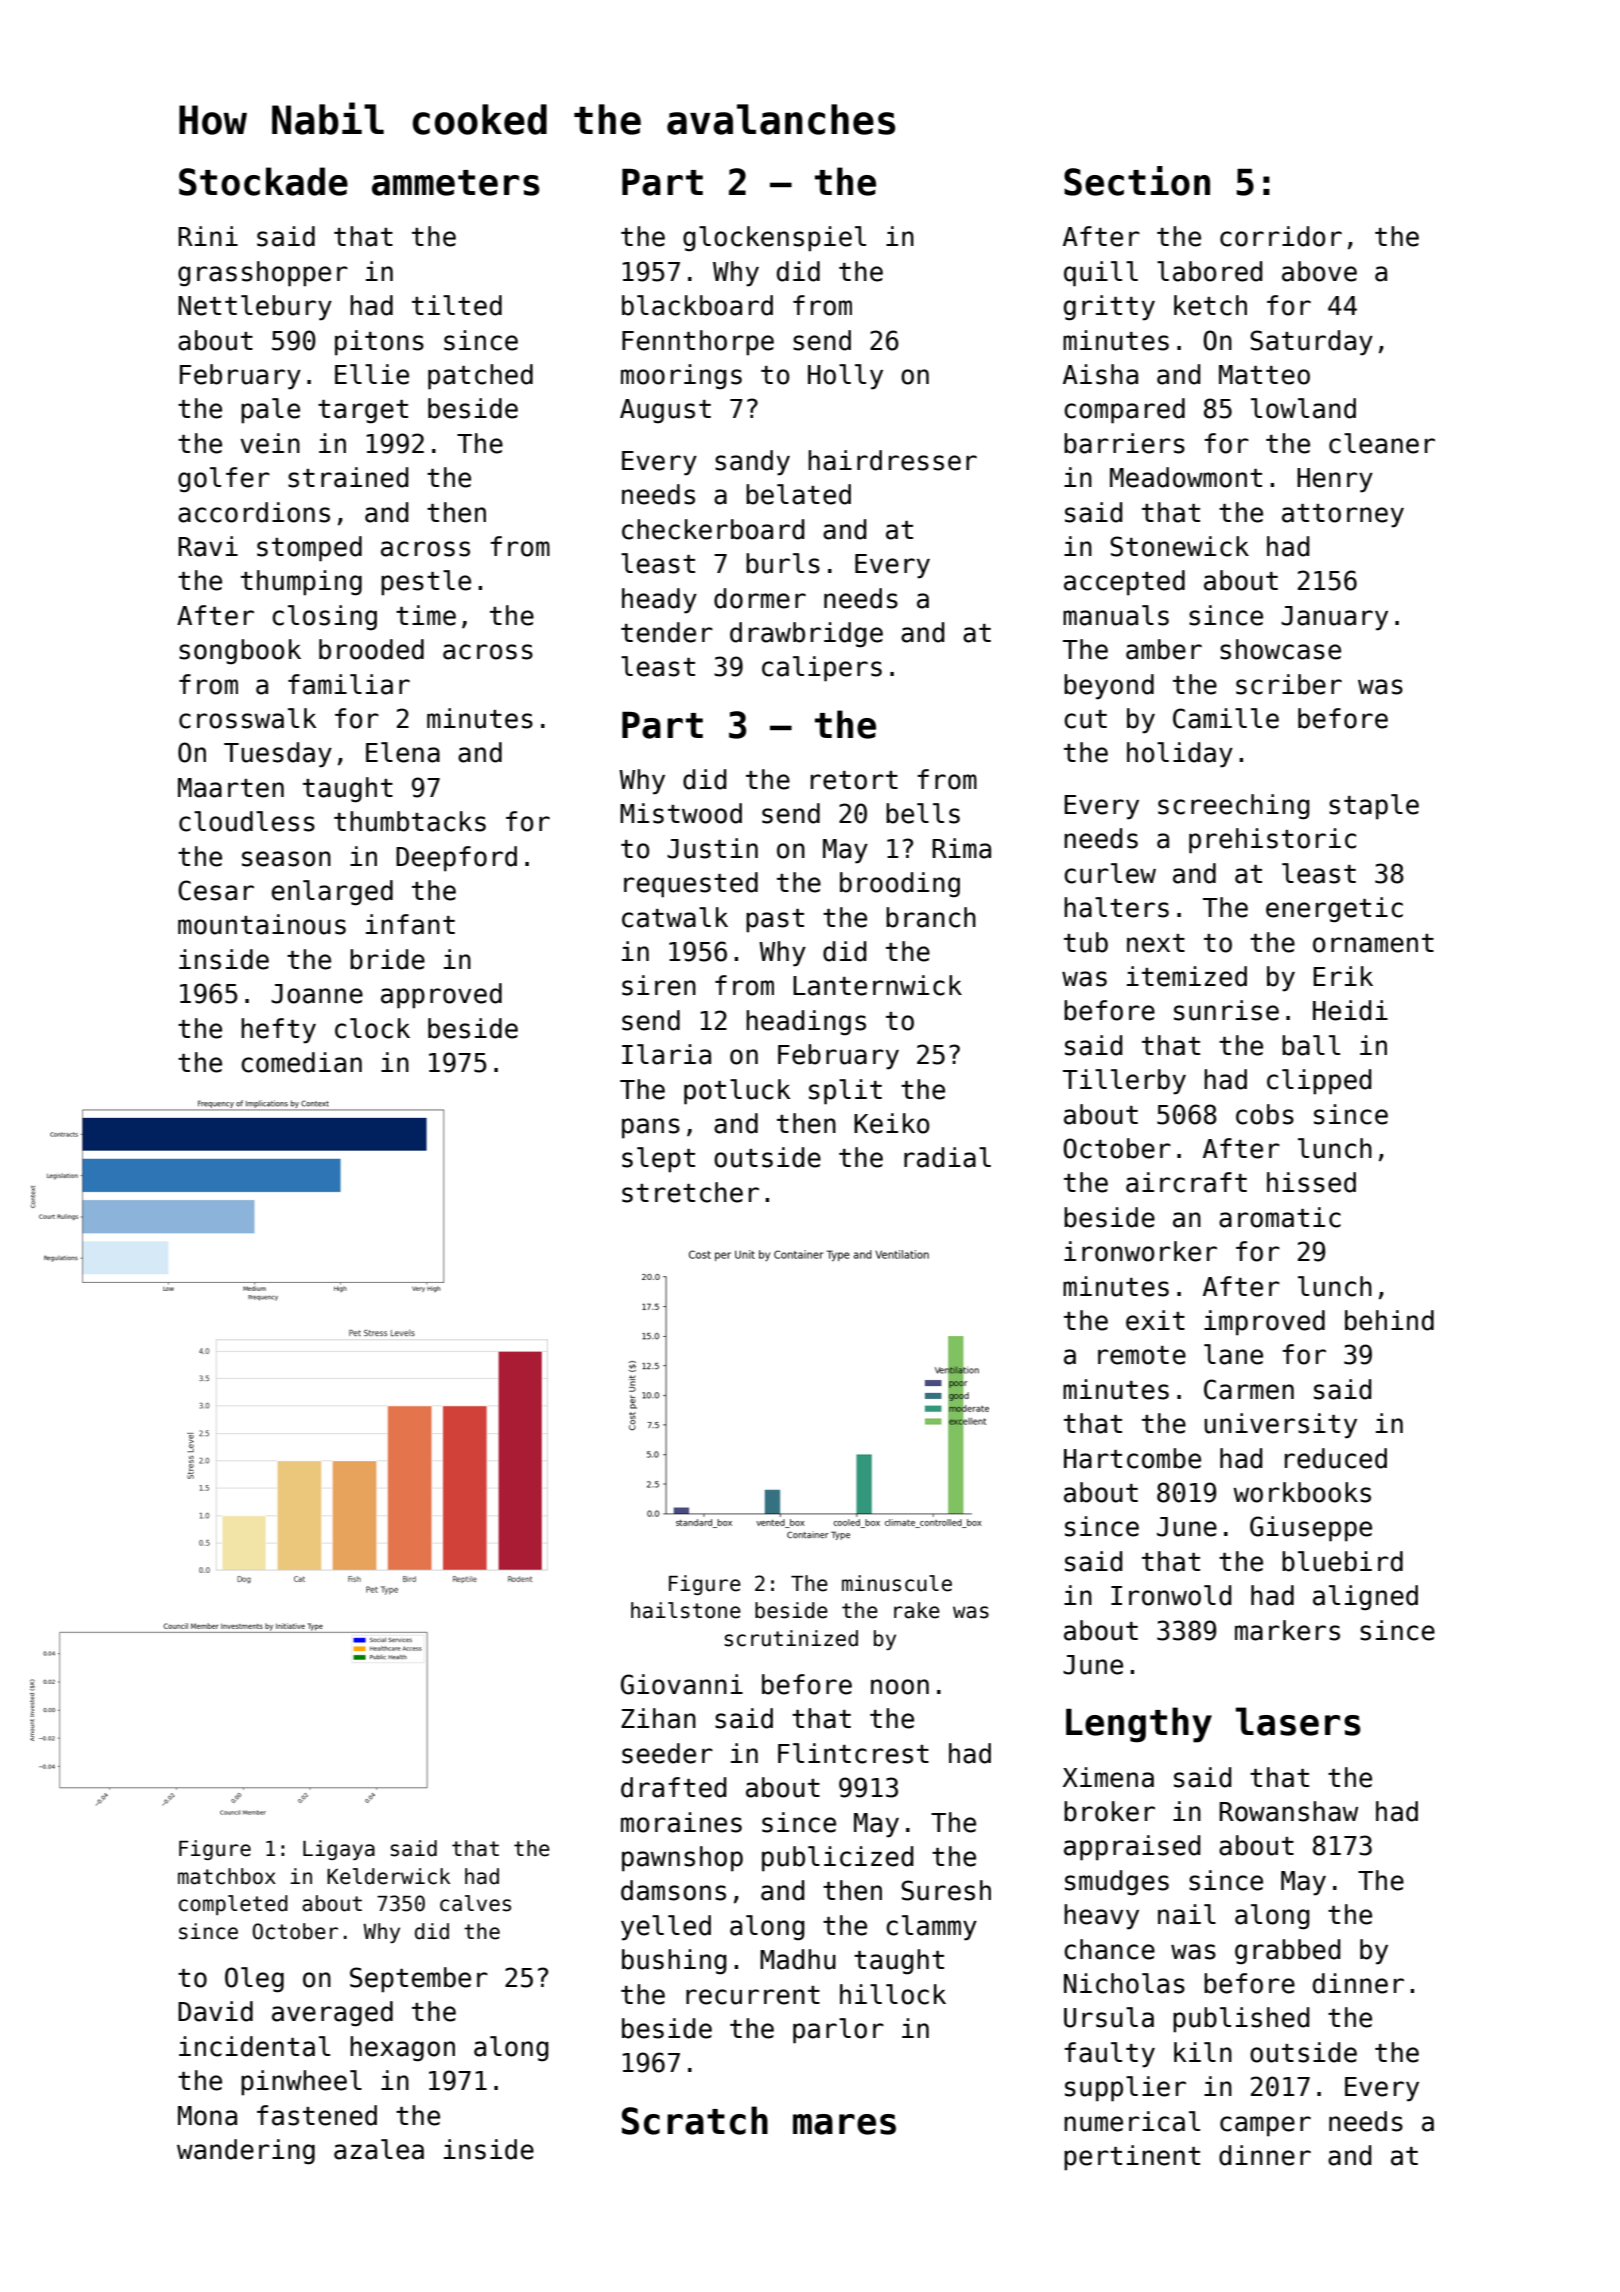 The width and height of the screenshot is (1620, 2292). Describe the element at coordinates (1137, 181) in the screenshot. I see `Section` at that location.
